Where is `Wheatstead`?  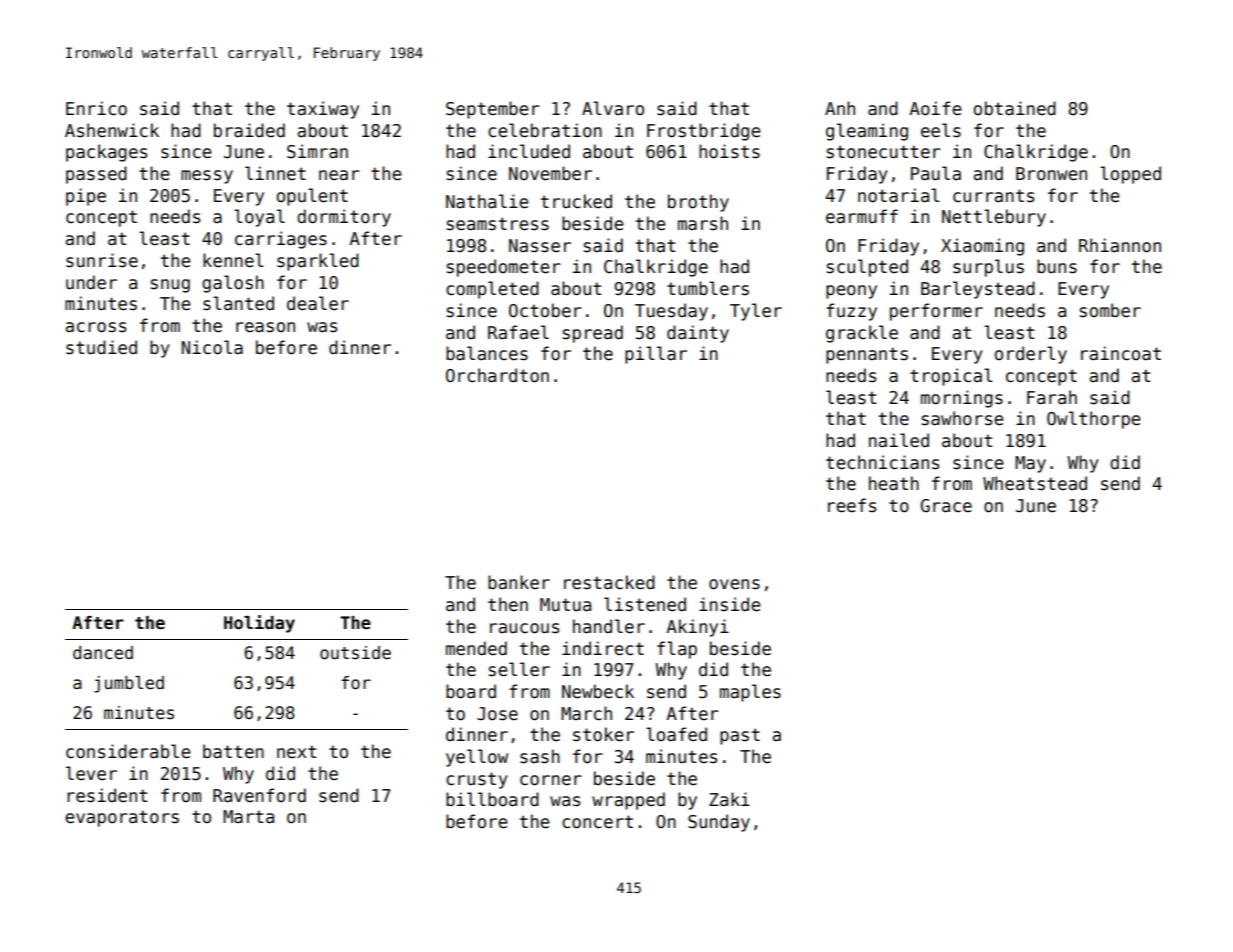 Wheatstead is located at coordinates (1035, 483).
